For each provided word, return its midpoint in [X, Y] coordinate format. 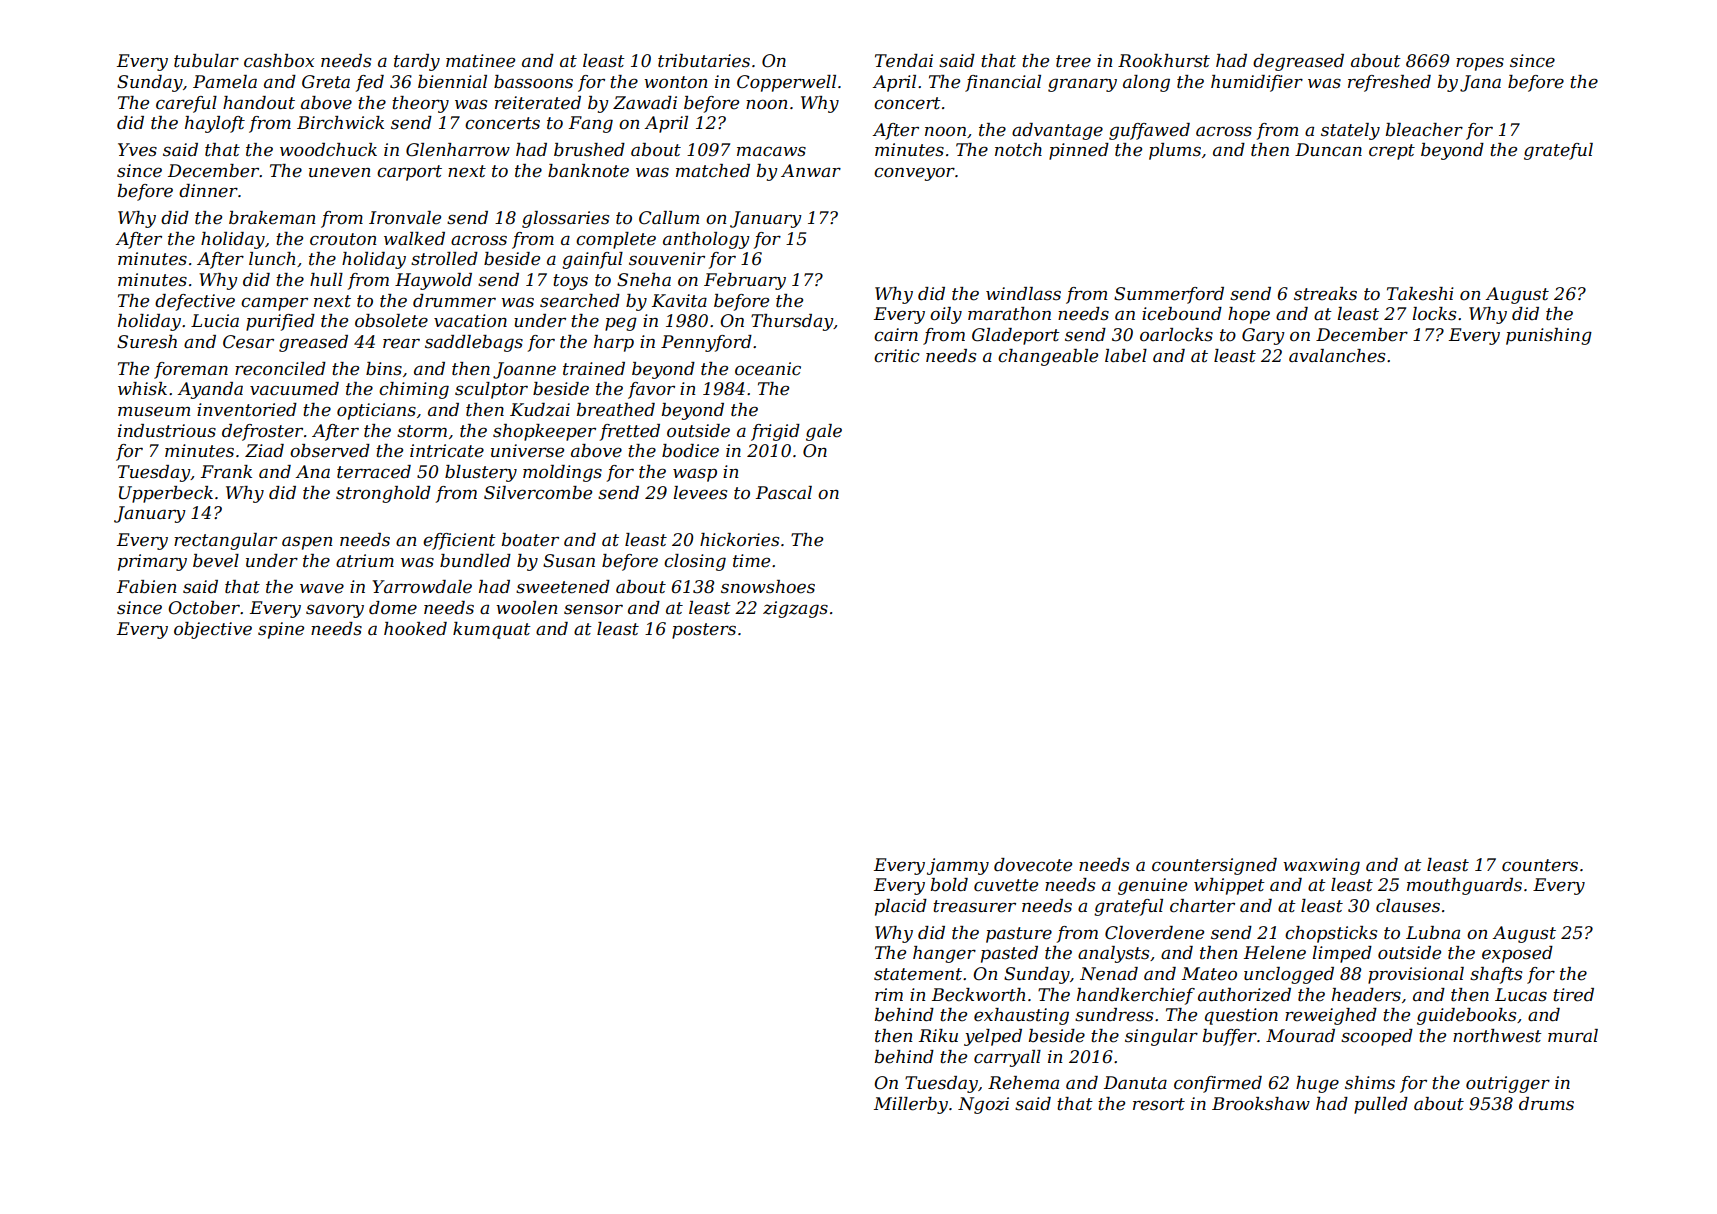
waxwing [1321, 866]
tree [1073, 61]
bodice [690, 451]
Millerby [911, 1105]
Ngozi [983, 1105]
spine [281, 630]
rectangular [225, 541]
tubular [206, 61]
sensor [593, 610]
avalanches [1337, 356]
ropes [1480, 64]
